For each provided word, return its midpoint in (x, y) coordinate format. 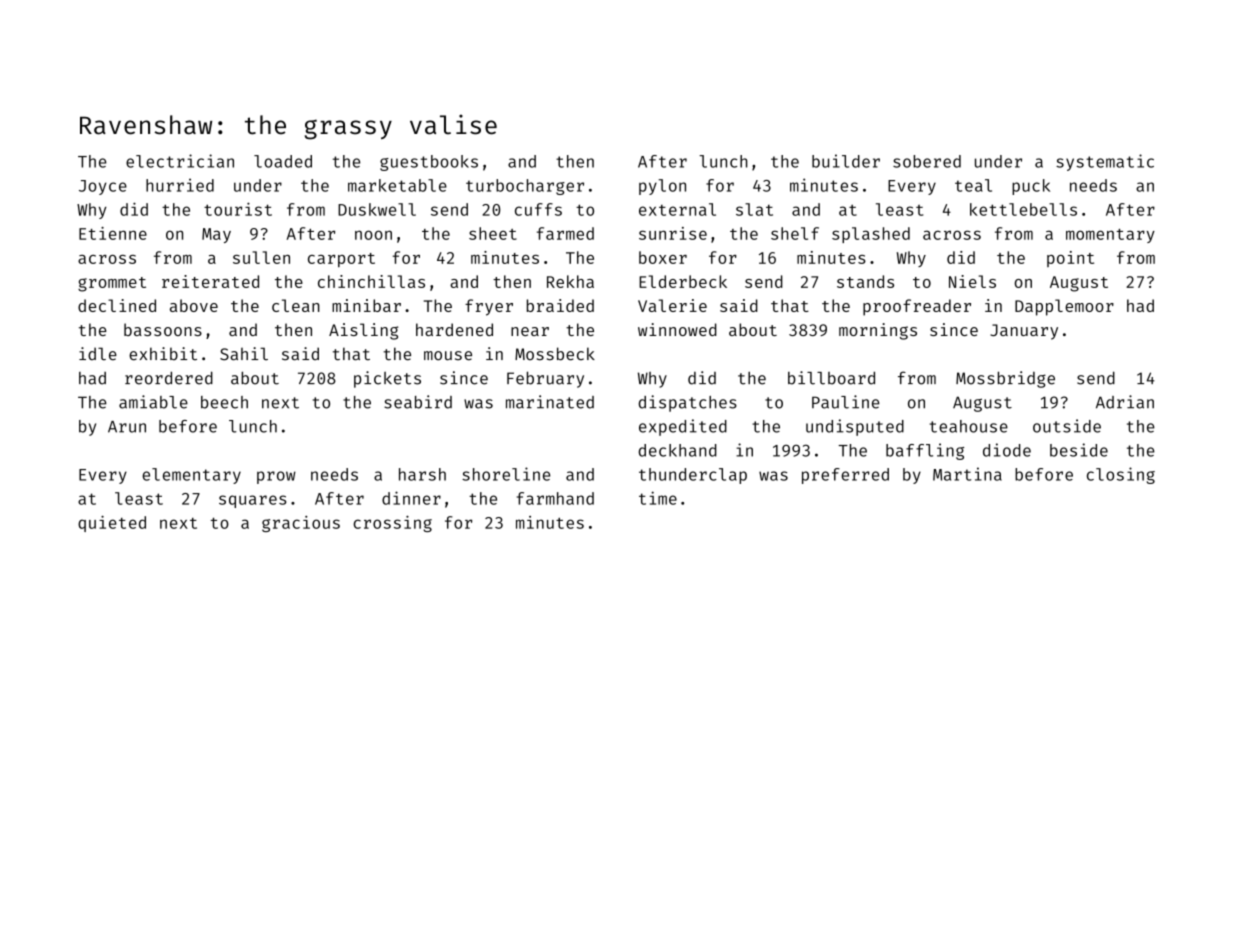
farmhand (555, 498)
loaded (283, 161)
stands (865, 281)
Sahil (244, 354)
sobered (927, 161)
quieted (112, 524)
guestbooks (429, 163)
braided (560, 305)
